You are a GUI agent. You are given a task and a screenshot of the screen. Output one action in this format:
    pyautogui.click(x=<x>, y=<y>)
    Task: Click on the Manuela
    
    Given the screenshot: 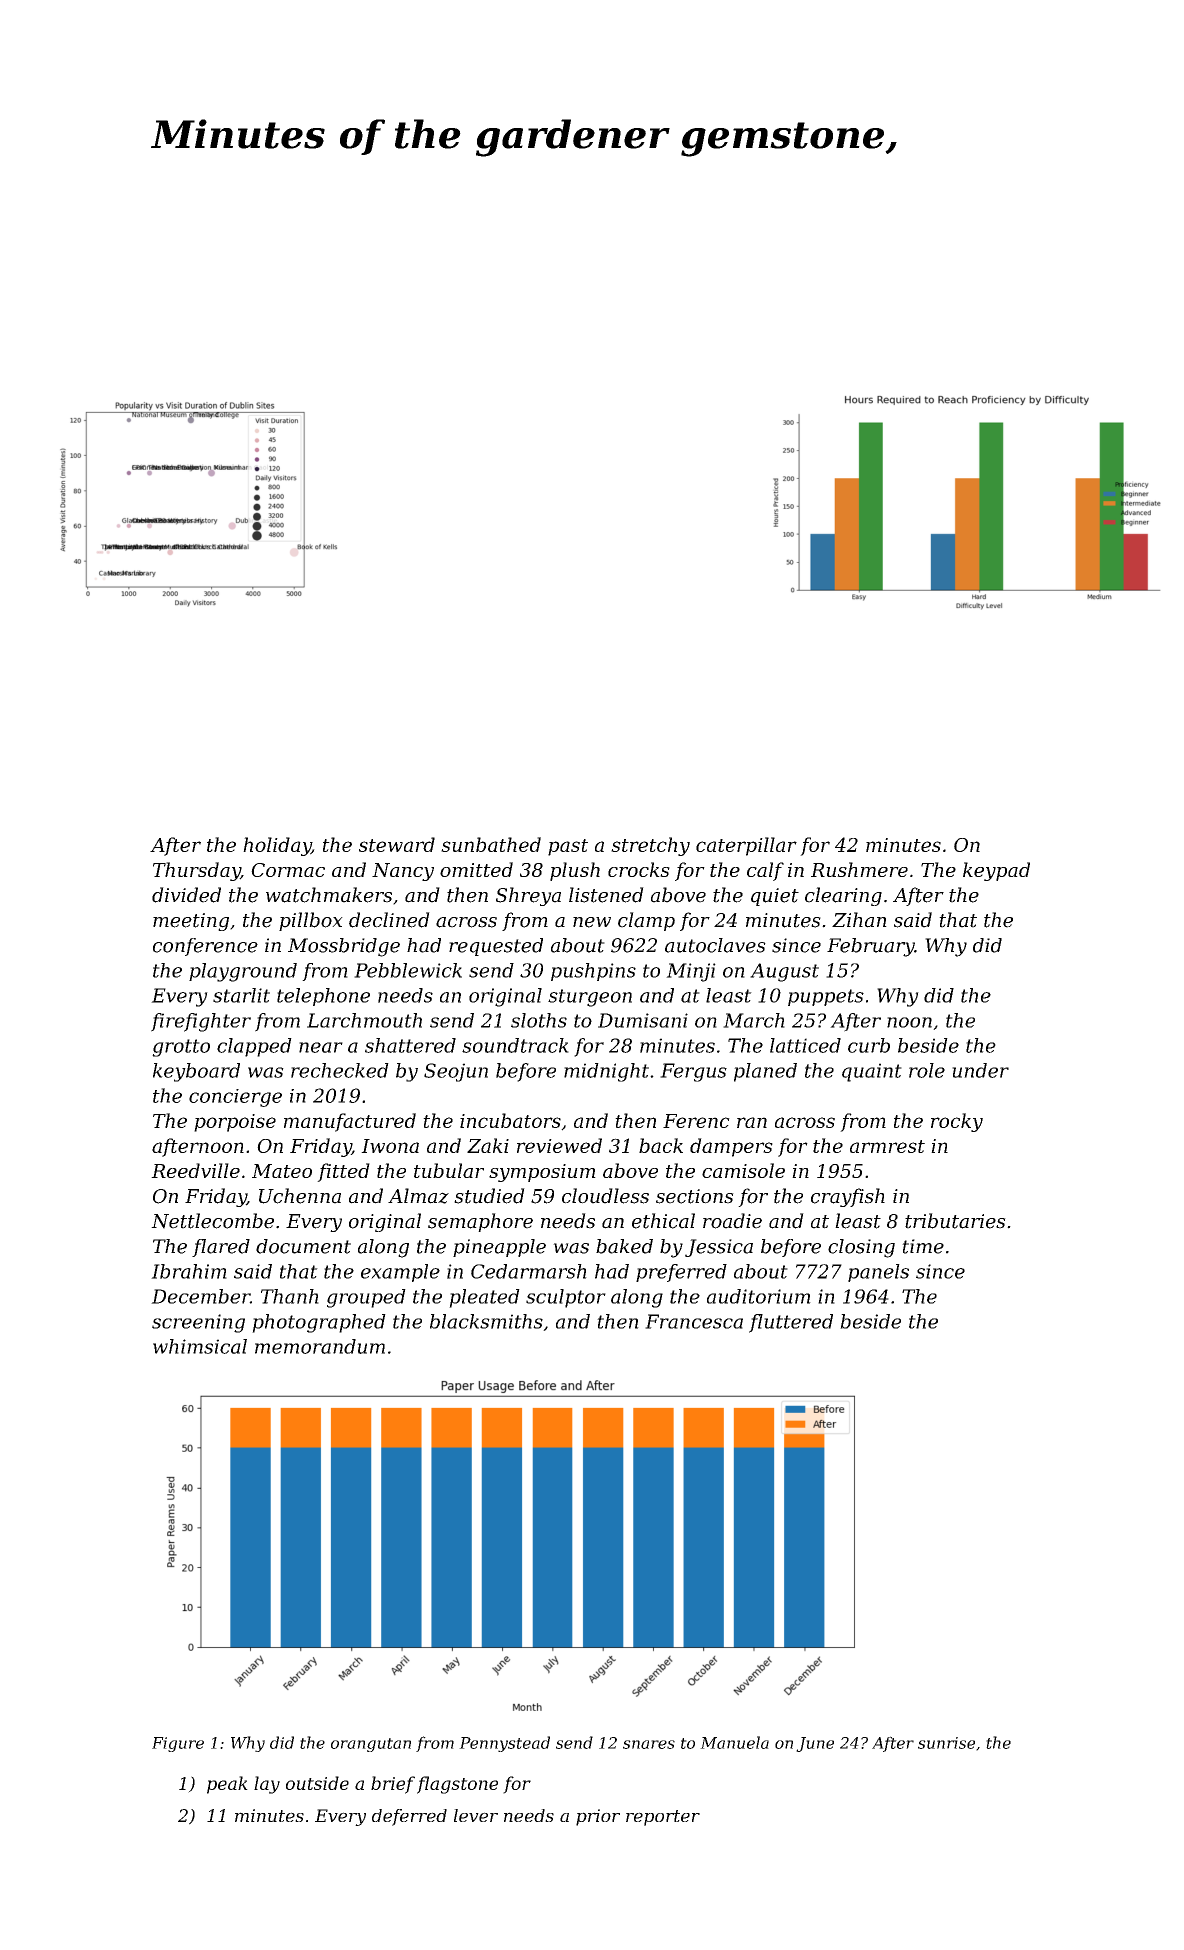 What is the action you would take?
    pyautogui.click(x=734, y=1742)
